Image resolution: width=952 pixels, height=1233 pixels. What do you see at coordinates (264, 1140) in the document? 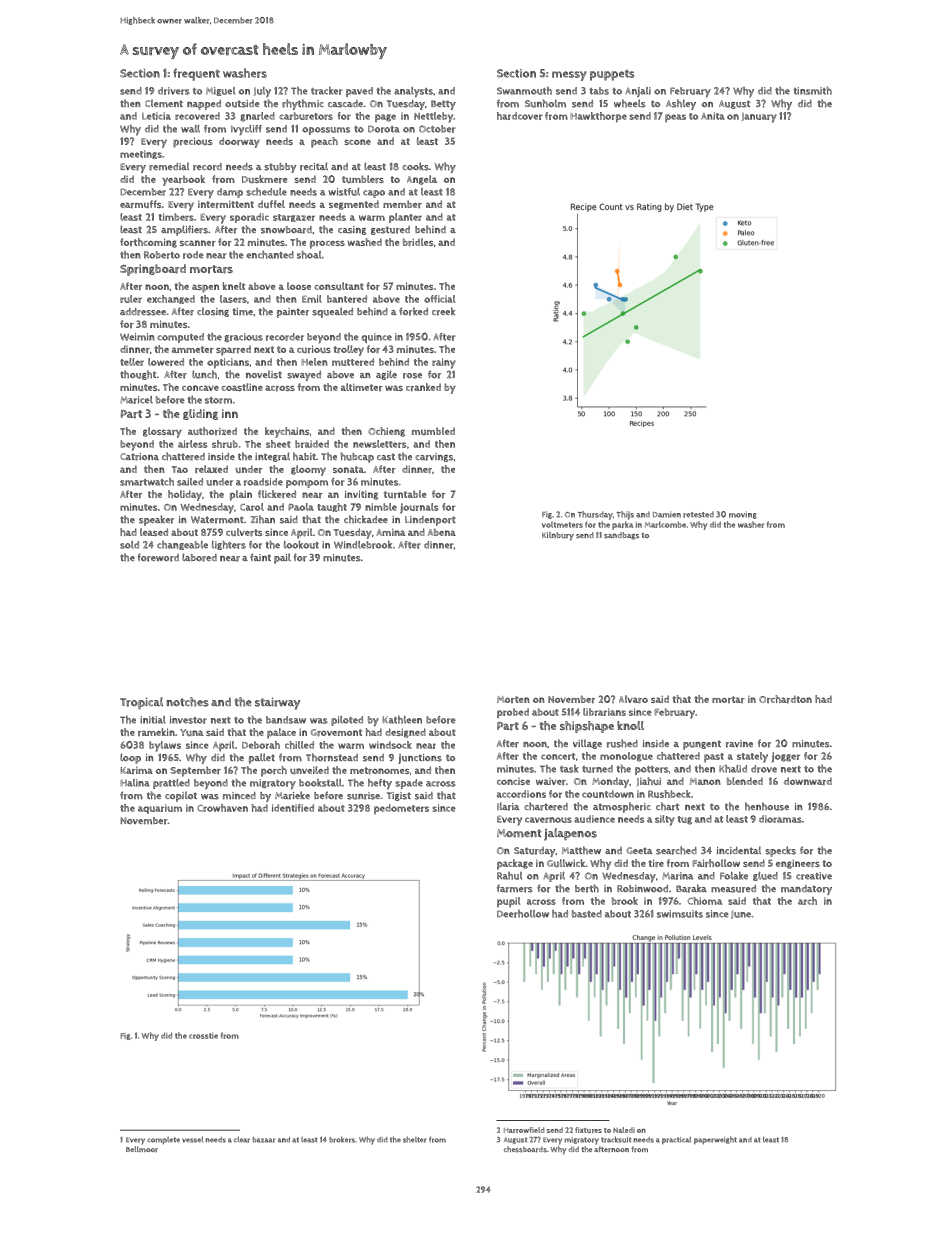
I see `bazaar` at bounding box center [264, 1140].
